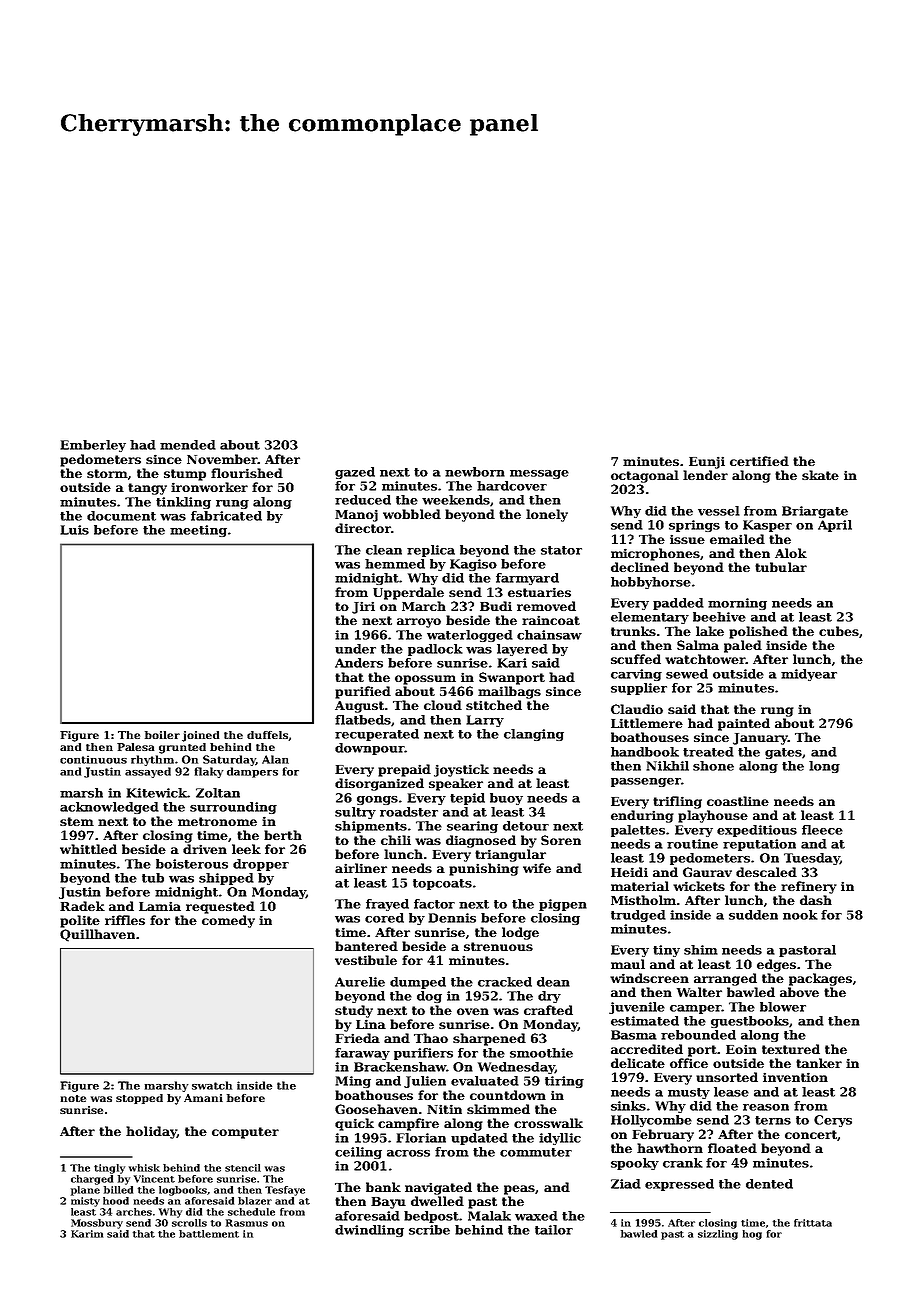 Image resolution: width=924 pixels, height=1308 pixels. What do you see at coordinates (139, 1099) in the image?
I see `stopped` at bounding box center [139, 1099].
